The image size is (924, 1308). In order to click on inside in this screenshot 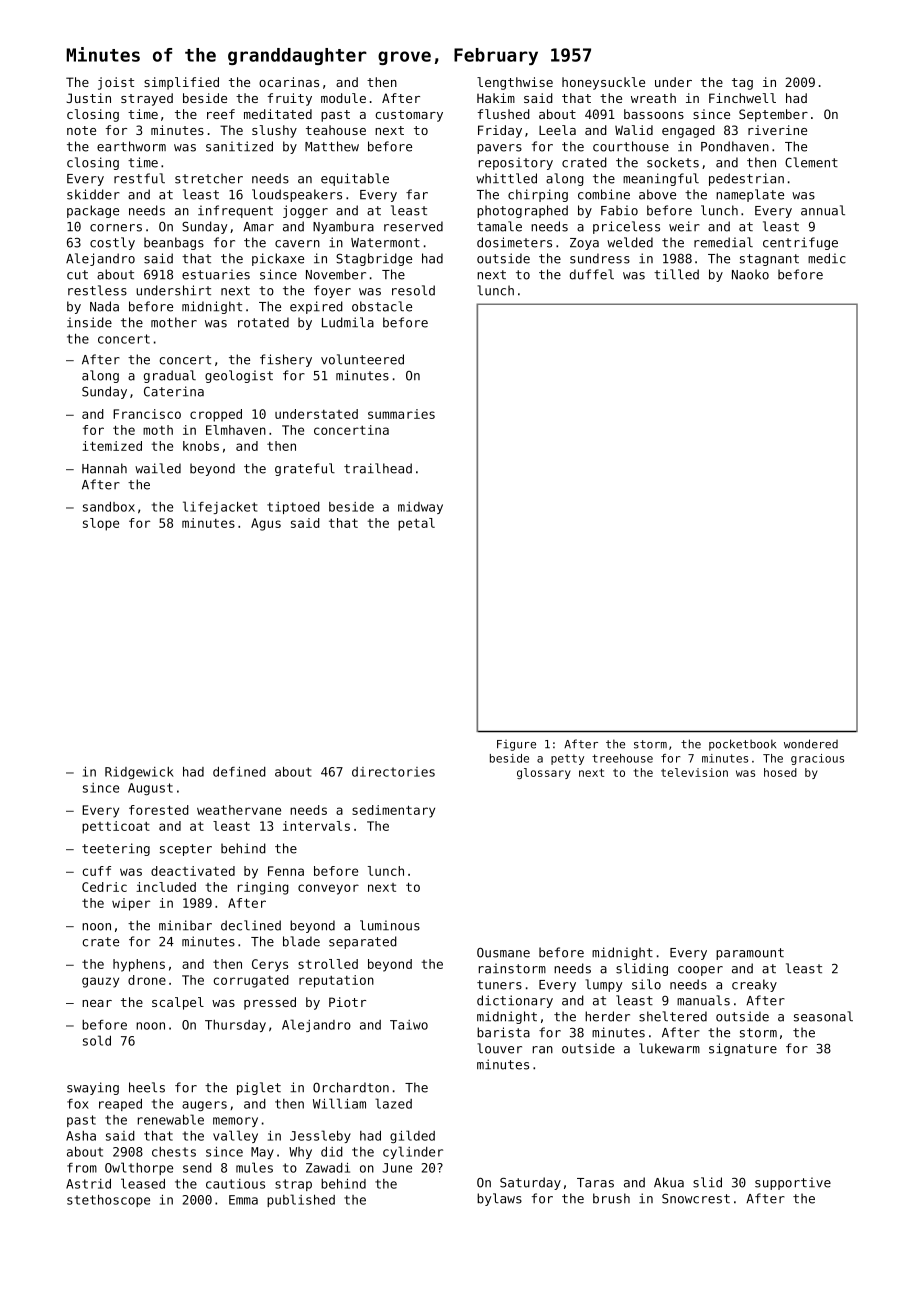, I will do `click(89, 322)`.
